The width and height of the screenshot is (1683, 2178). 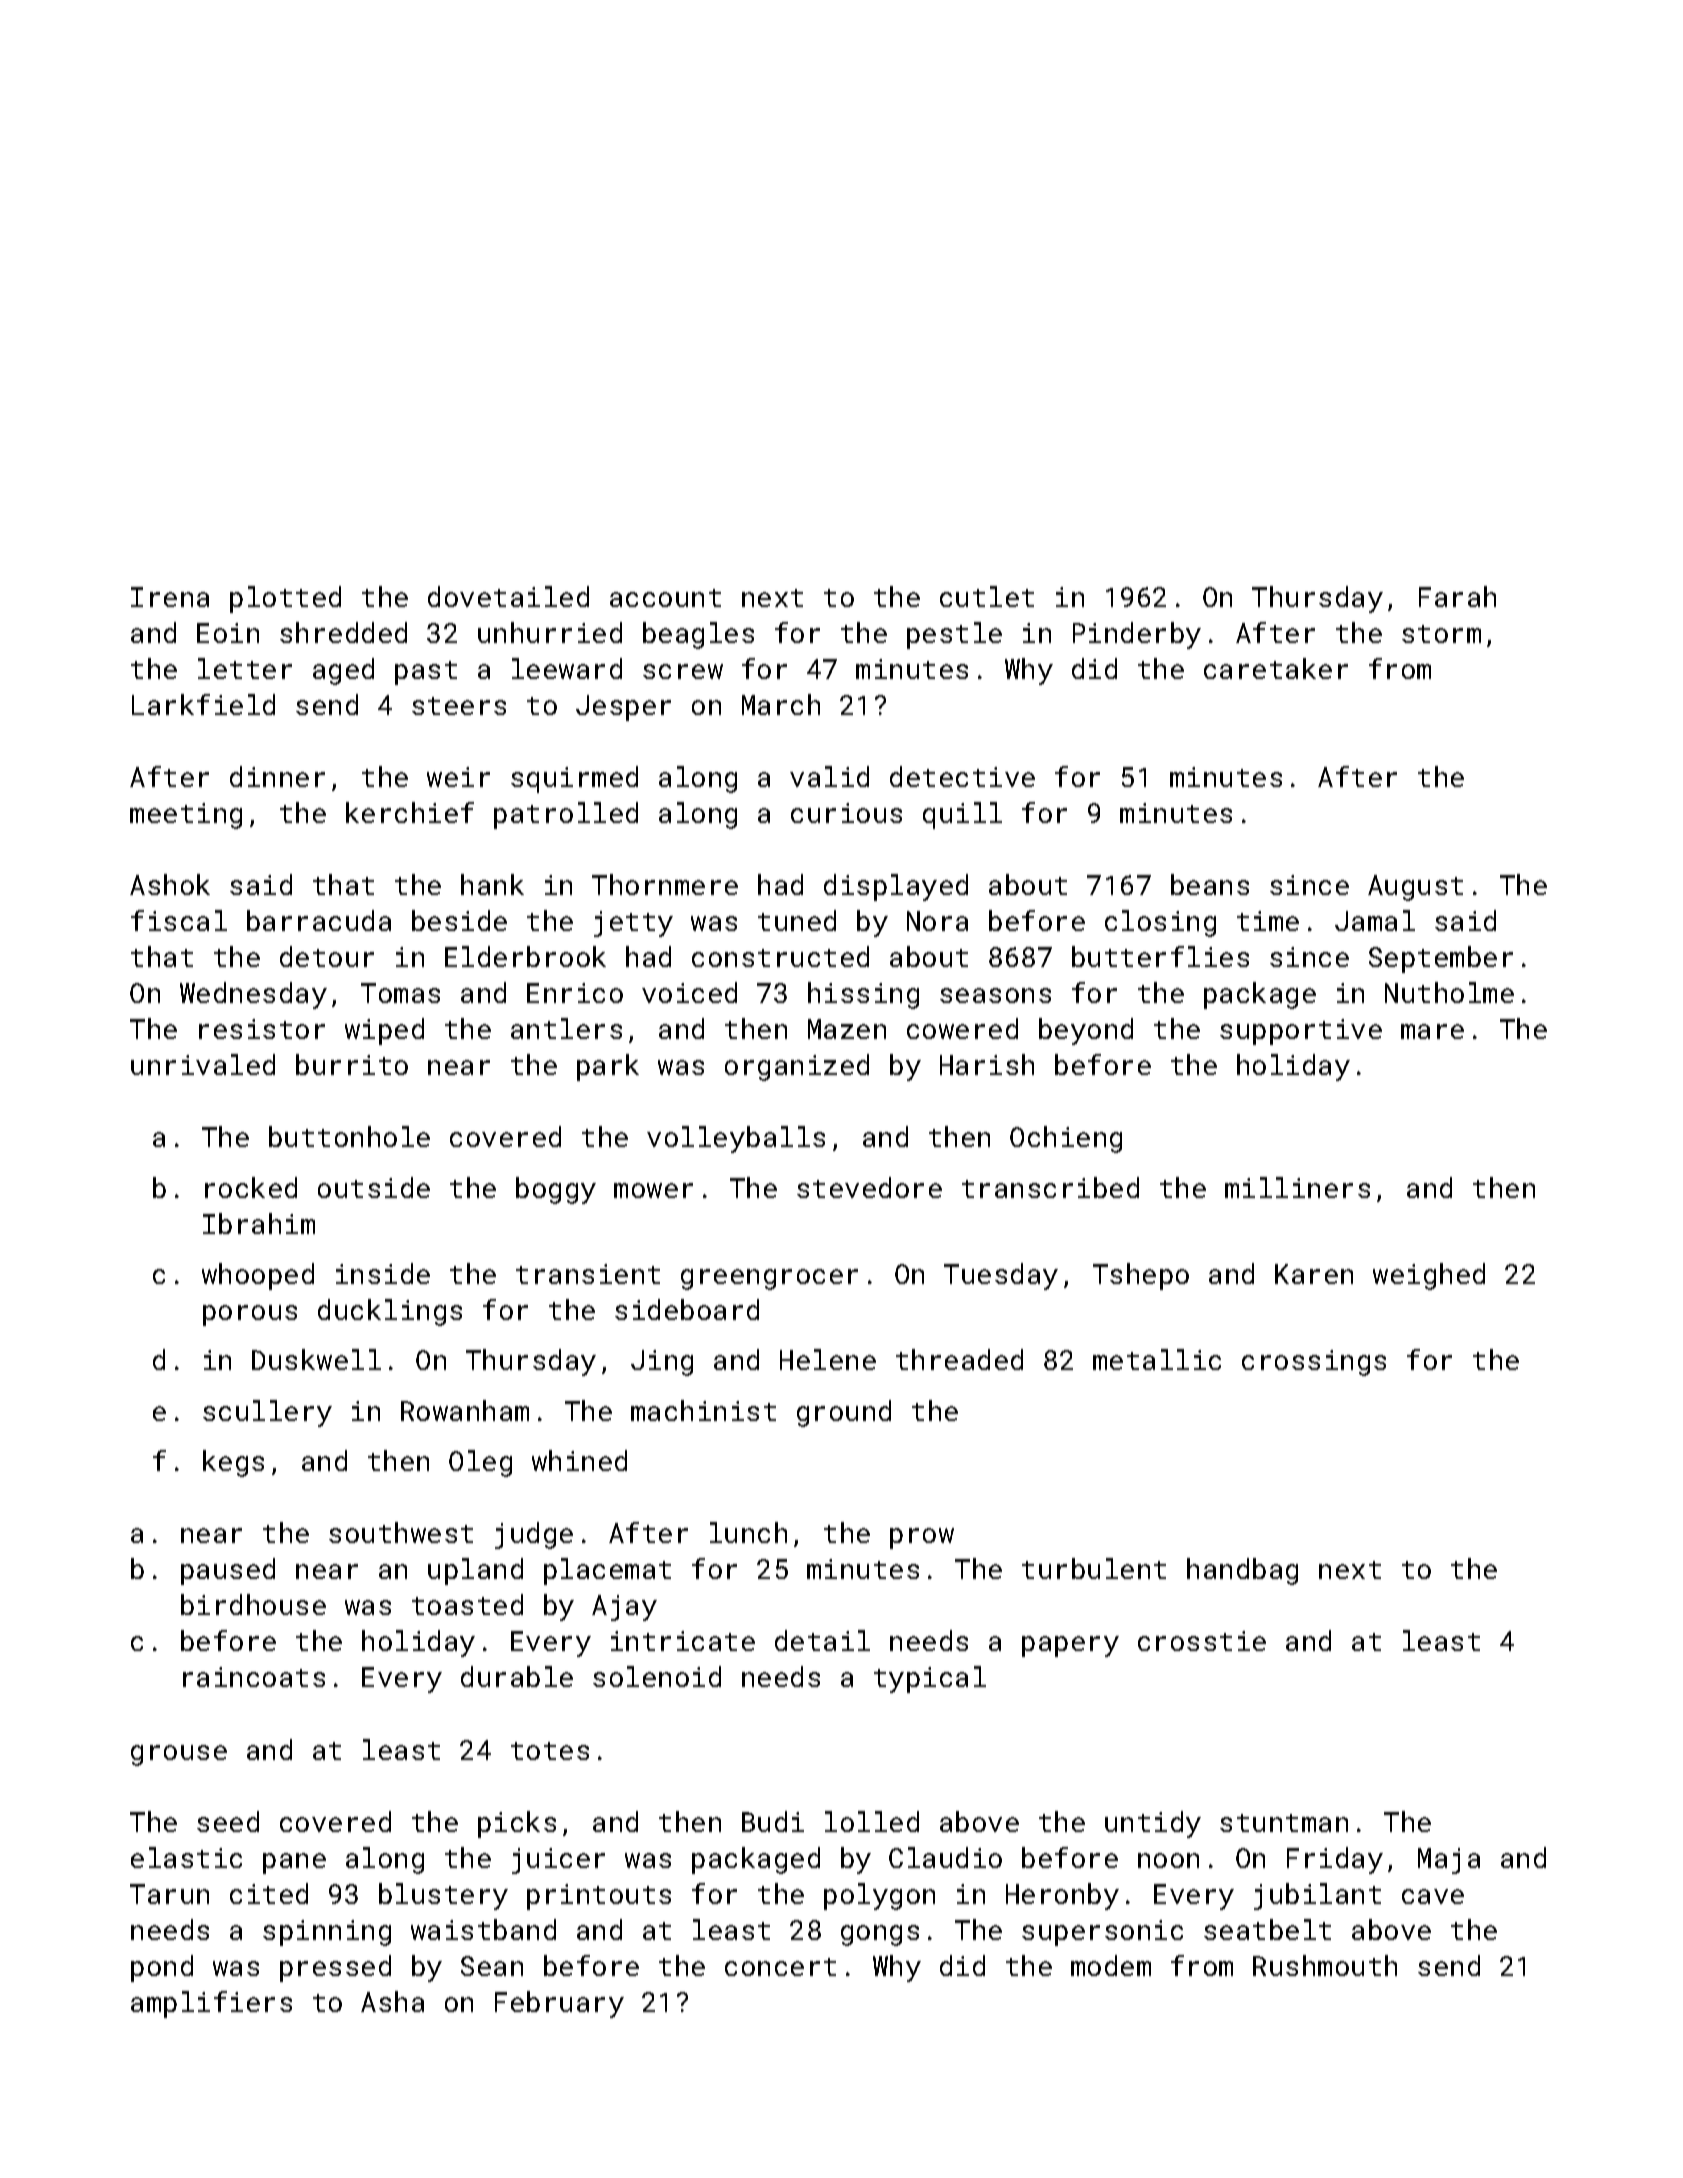 I want to click on Budi, so click(x=773, y=1821).
